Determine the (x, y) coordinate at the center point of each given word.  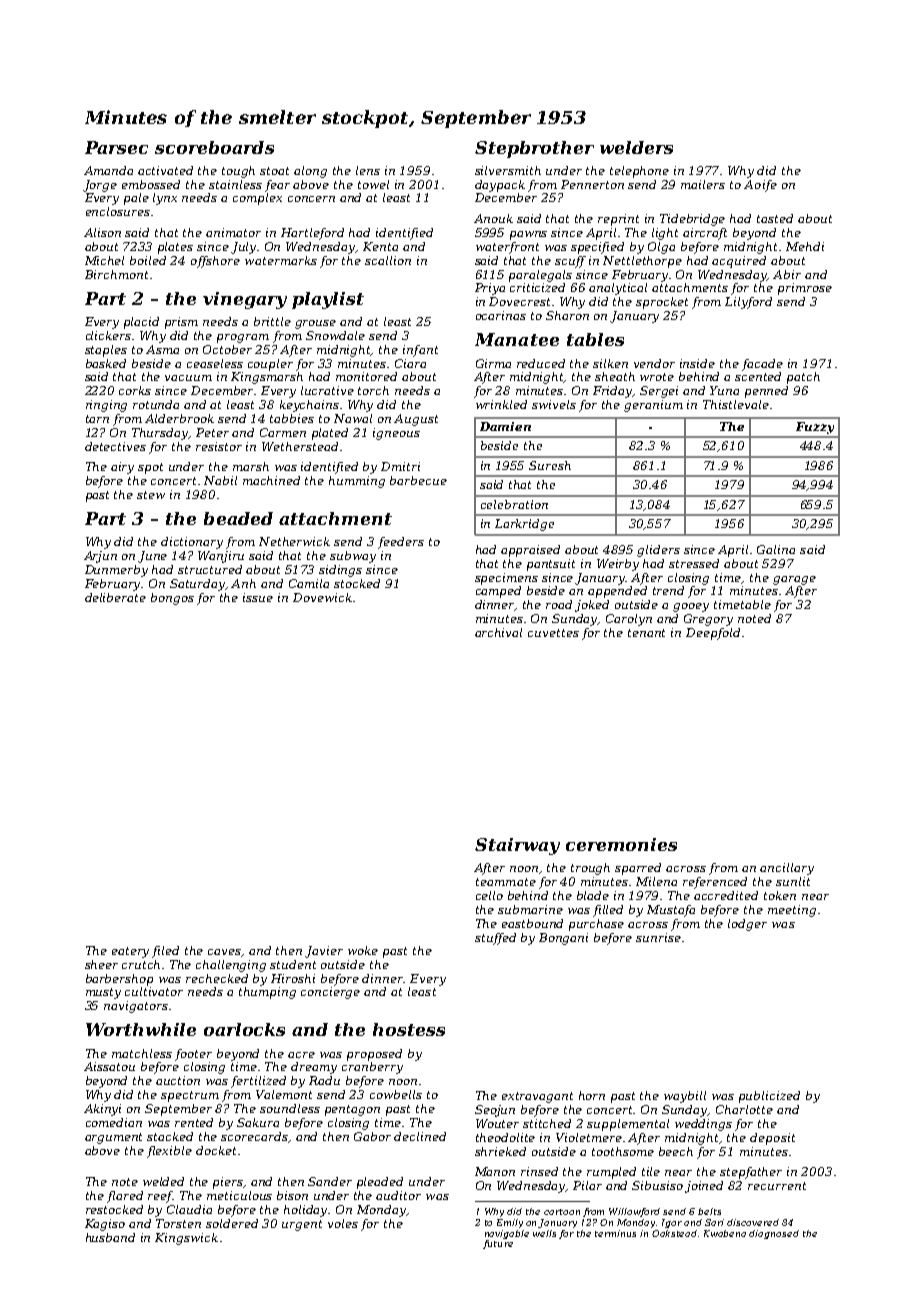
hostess (409, 1029)
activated (165, 170)
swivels (554, 404)
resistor (219, 446)
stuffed (495, 939)
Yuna (724, 390)
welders (636, 147)
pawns (528, 235)
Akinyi (102, 1110)
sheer (101, 964)
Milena (656, 881)
